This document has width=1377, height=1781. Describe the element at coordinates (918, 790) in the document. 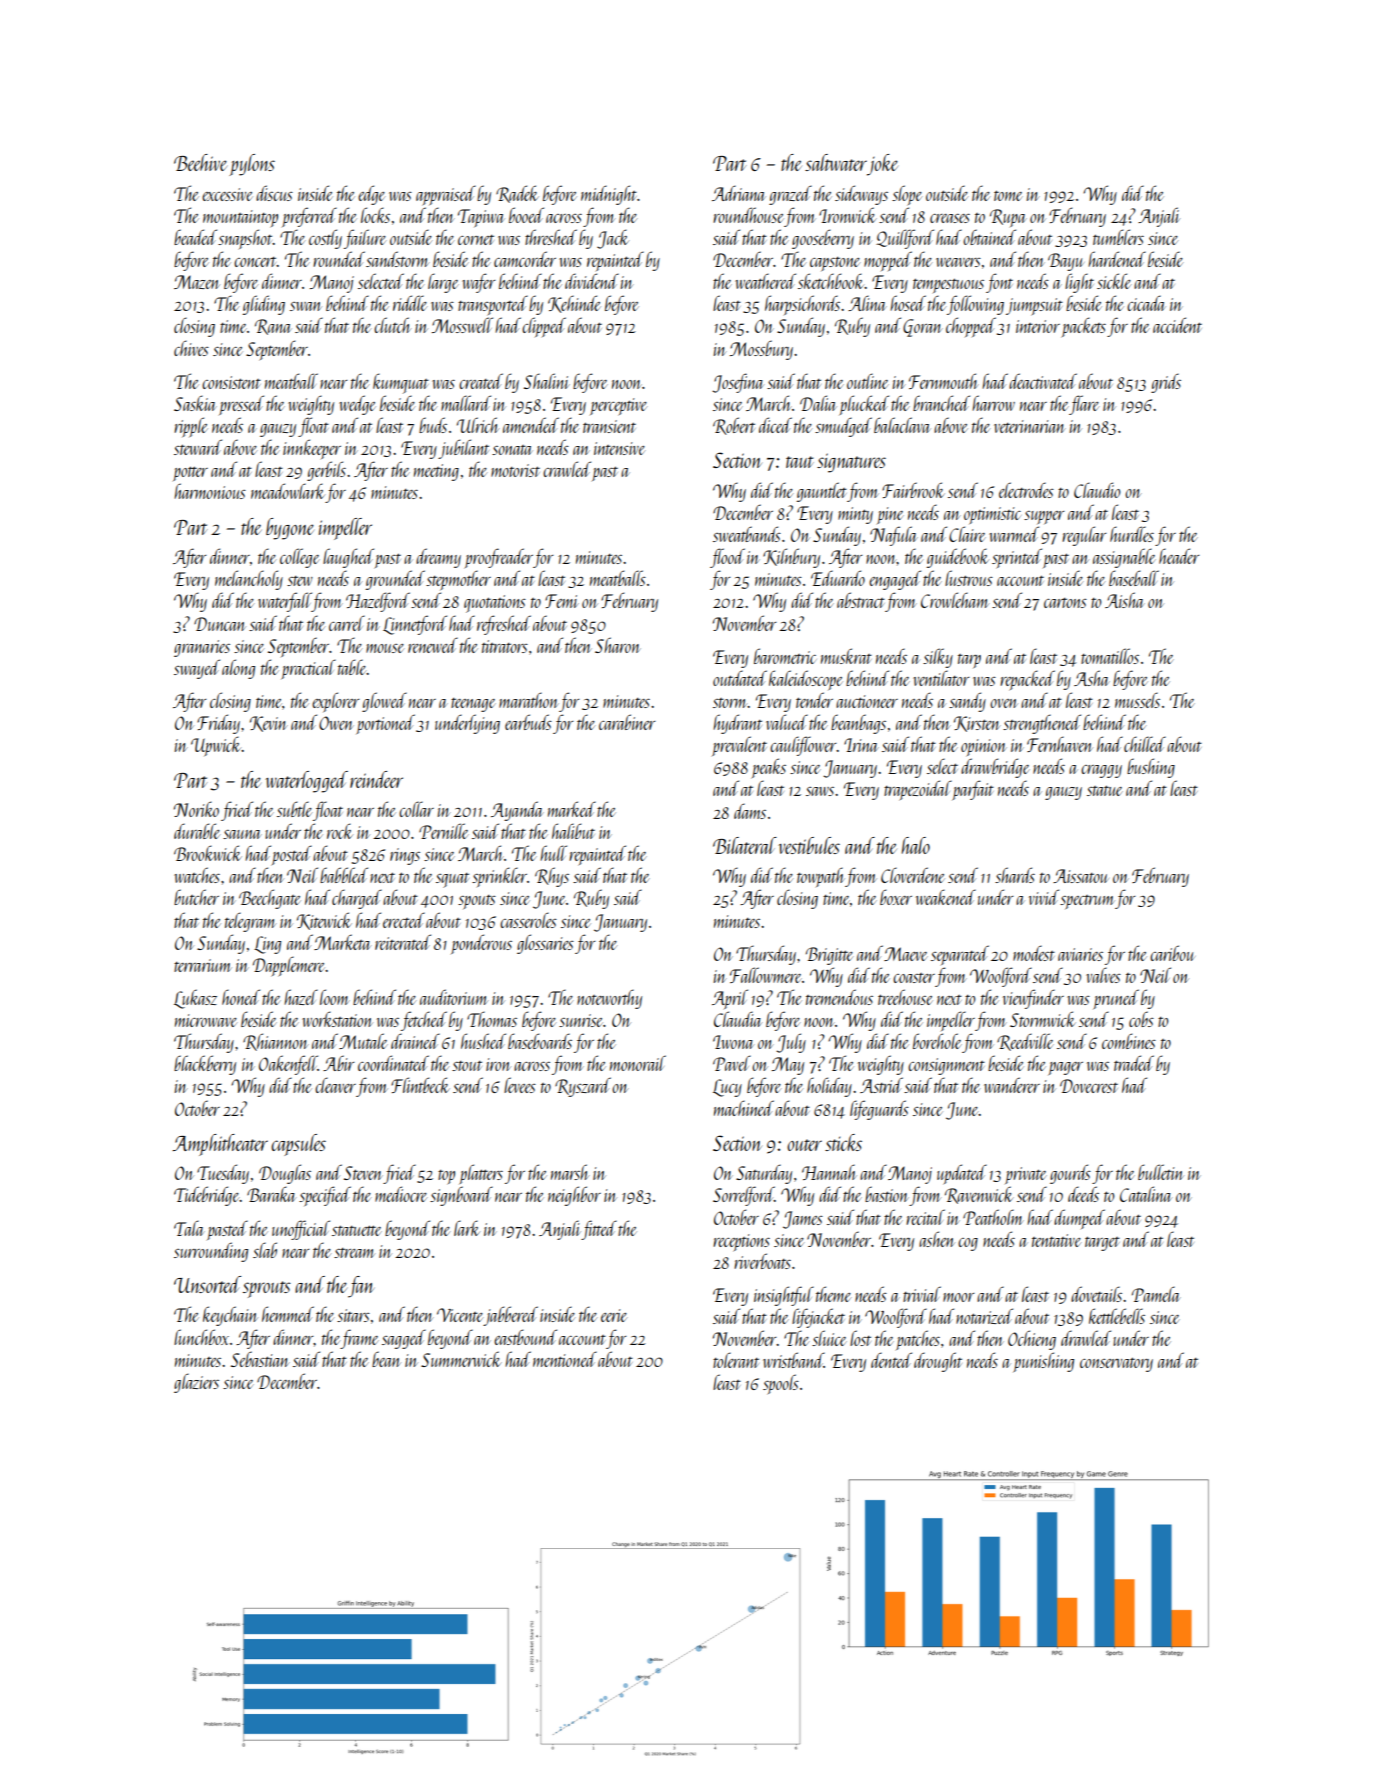

I see `trapezoidal` at that location.
